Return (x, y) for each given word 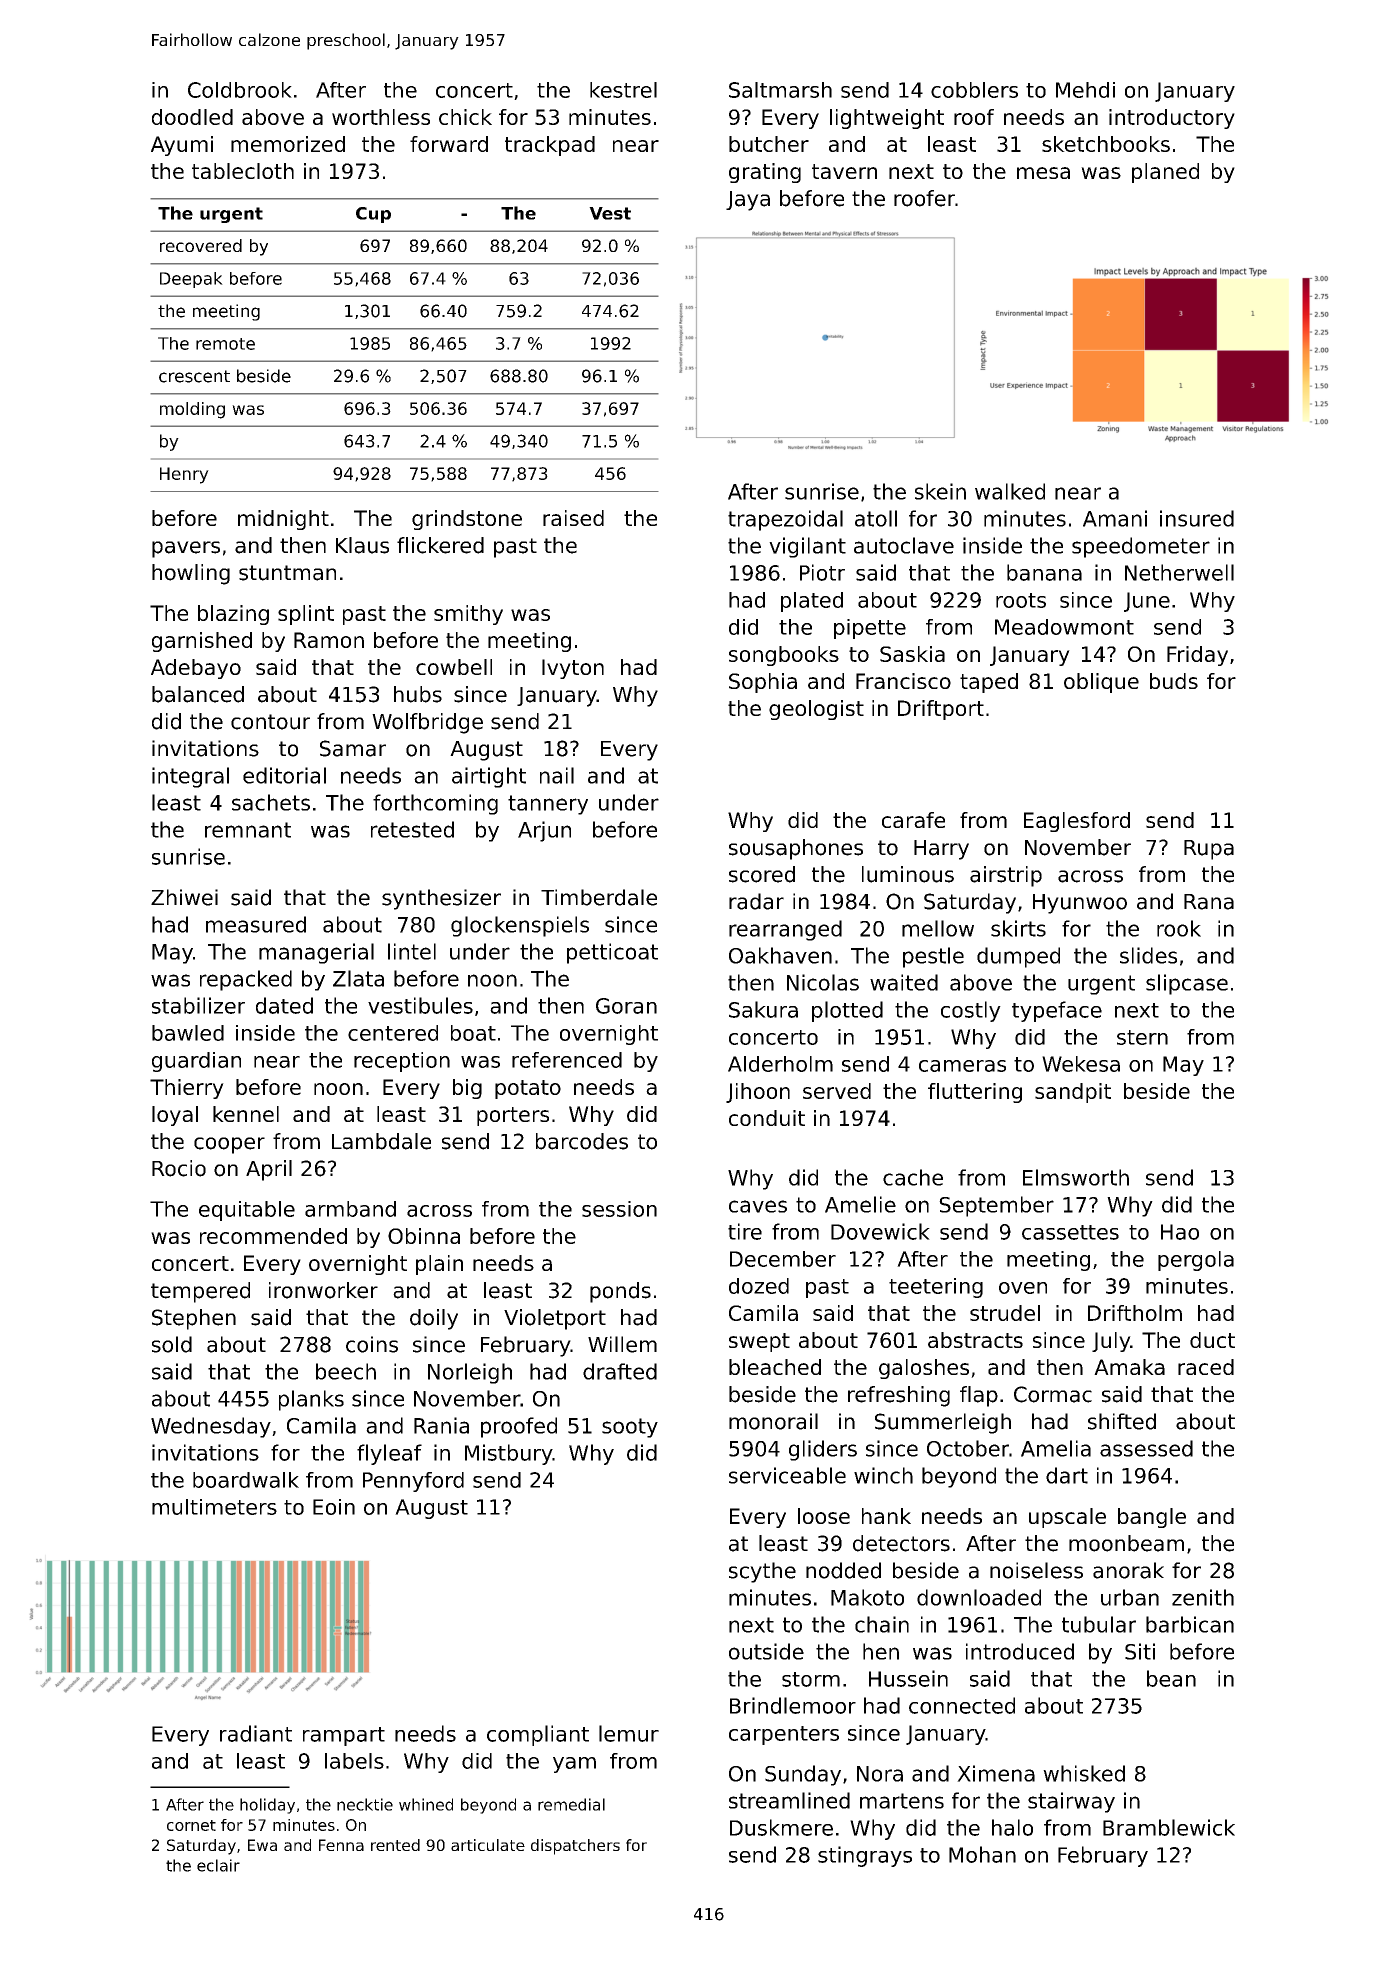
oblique (1101, 683)
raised (573, 518)
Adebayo (196, 669)
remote (225, 344)
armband (350, 1209)
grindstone (467, 520)
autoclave (904, 545)
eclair (218, 1865)
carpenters (784, 1735)
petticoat (612, 953)
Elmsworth (1076, 1177)
